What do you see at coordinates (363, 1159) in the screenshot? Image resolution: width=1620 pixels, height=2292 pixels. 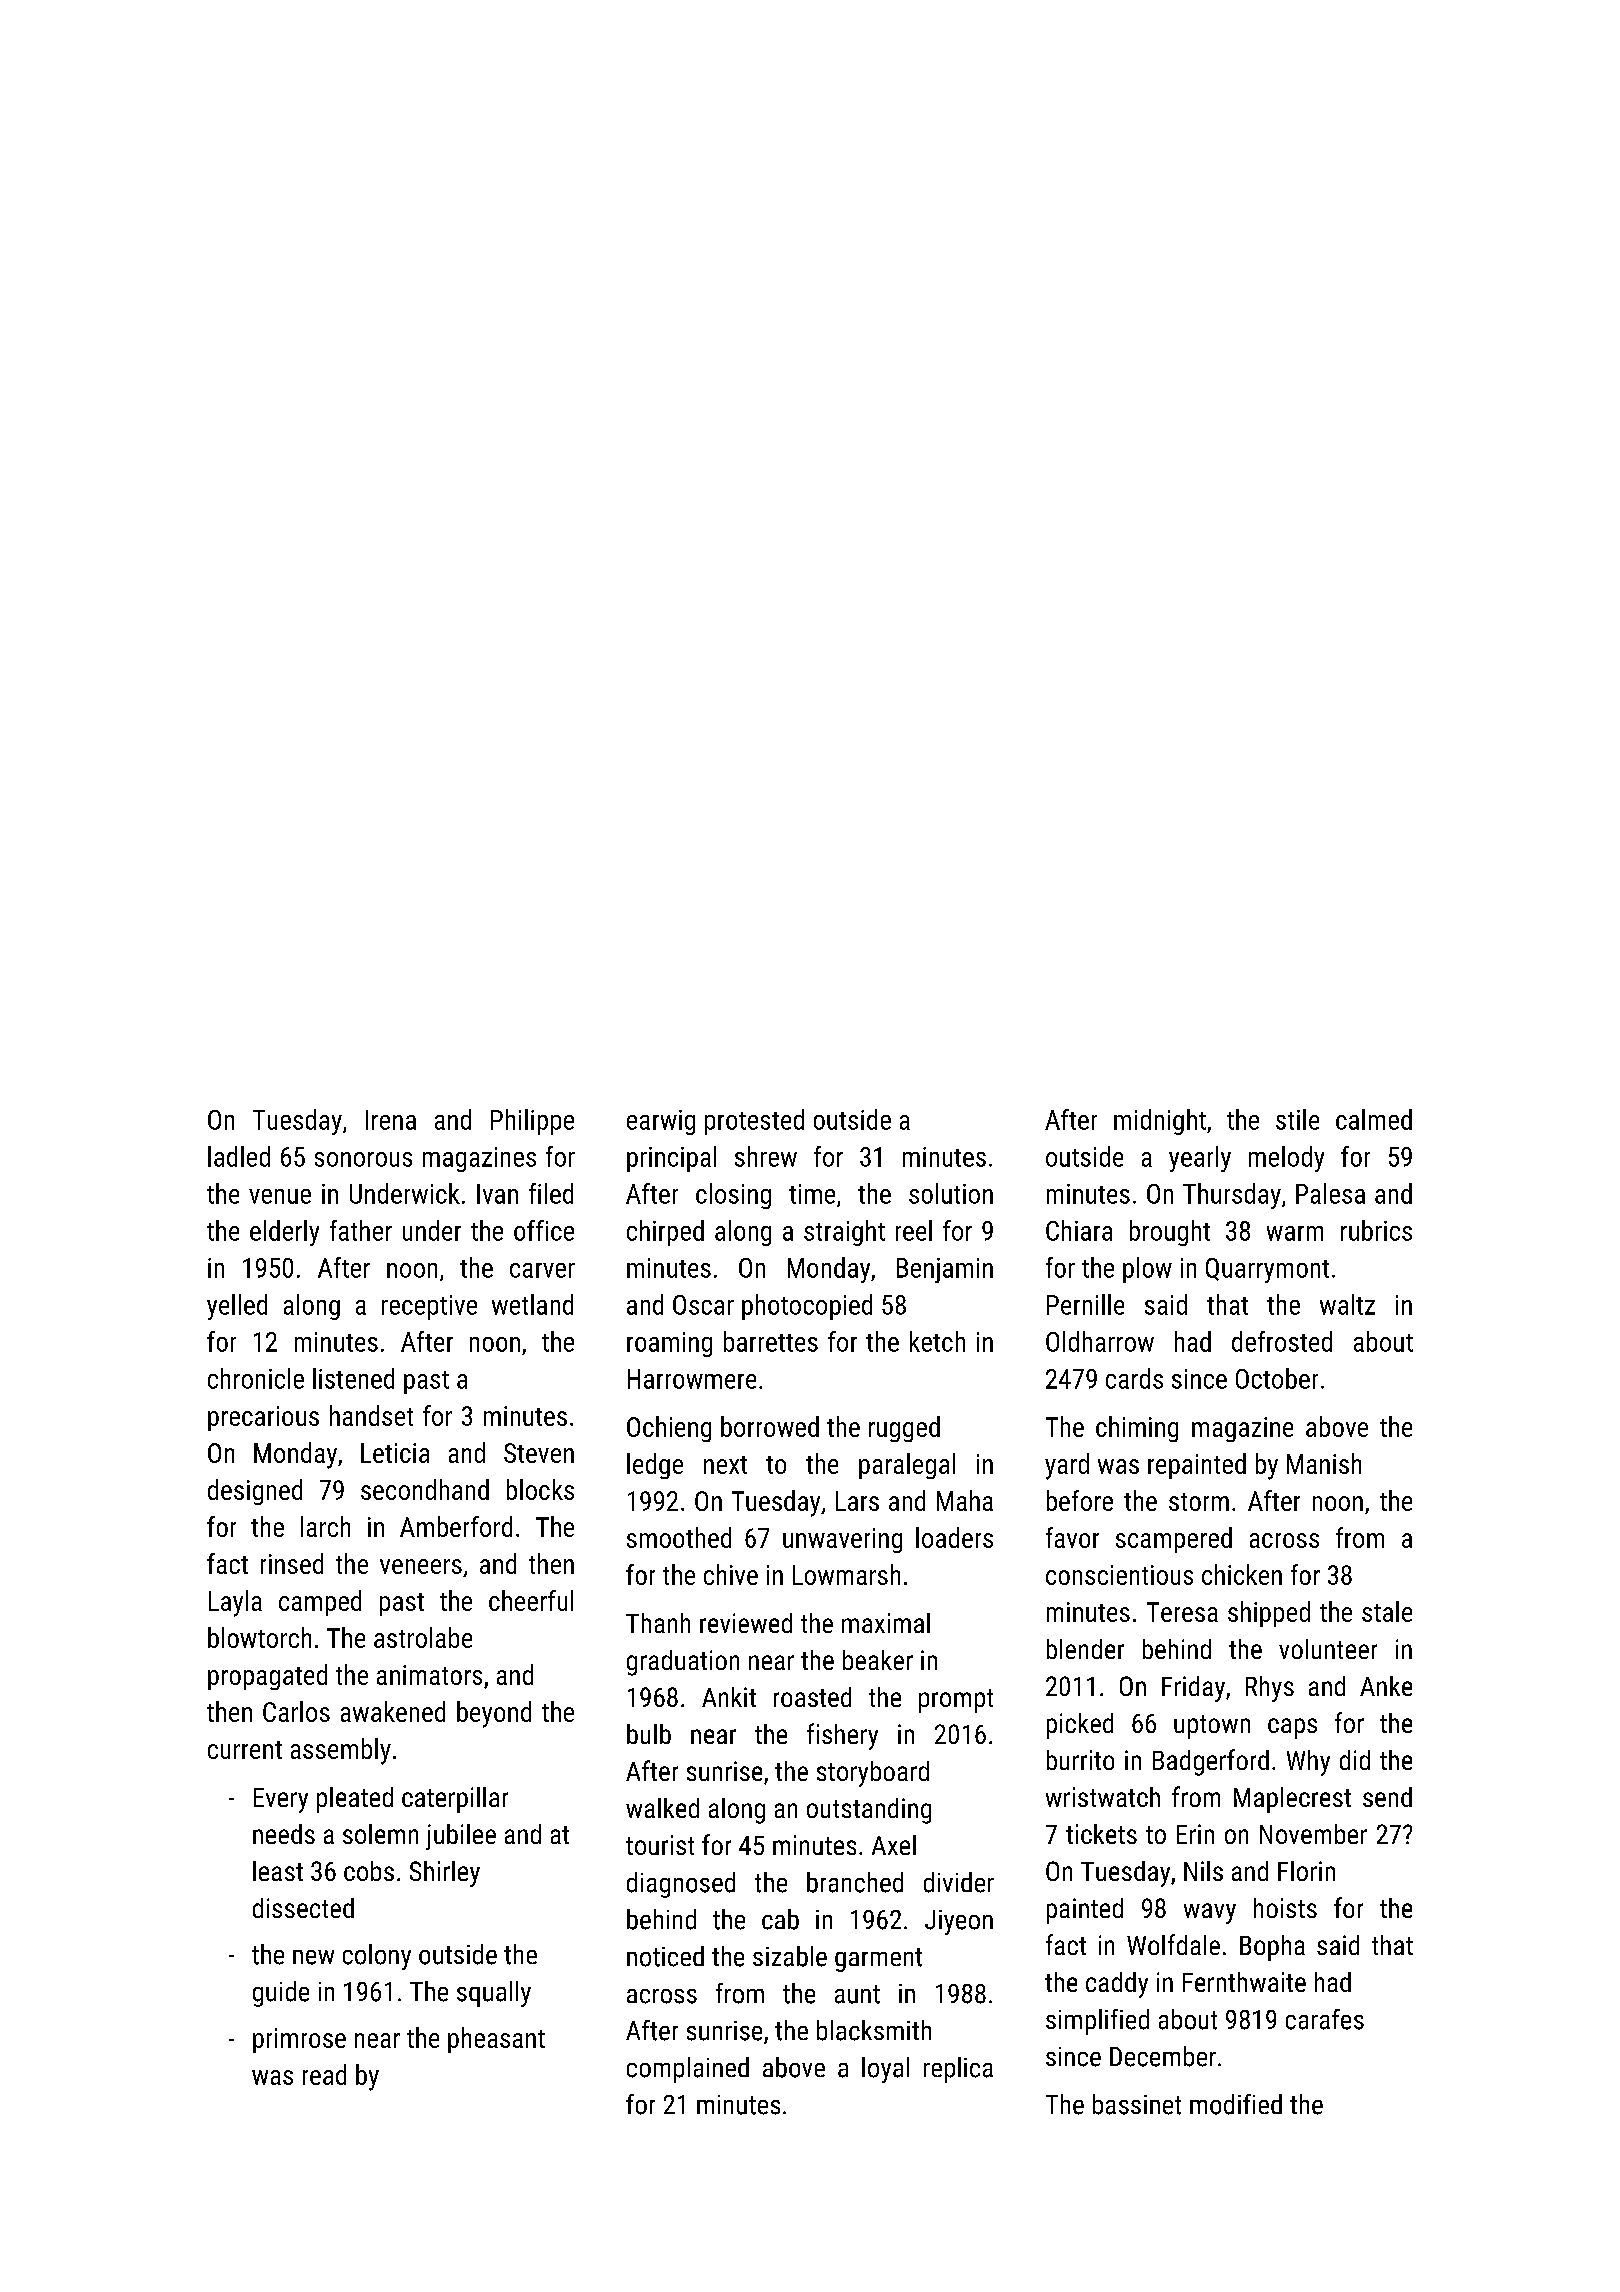 I see `sonorous` at bounding box center [363, 1159].
